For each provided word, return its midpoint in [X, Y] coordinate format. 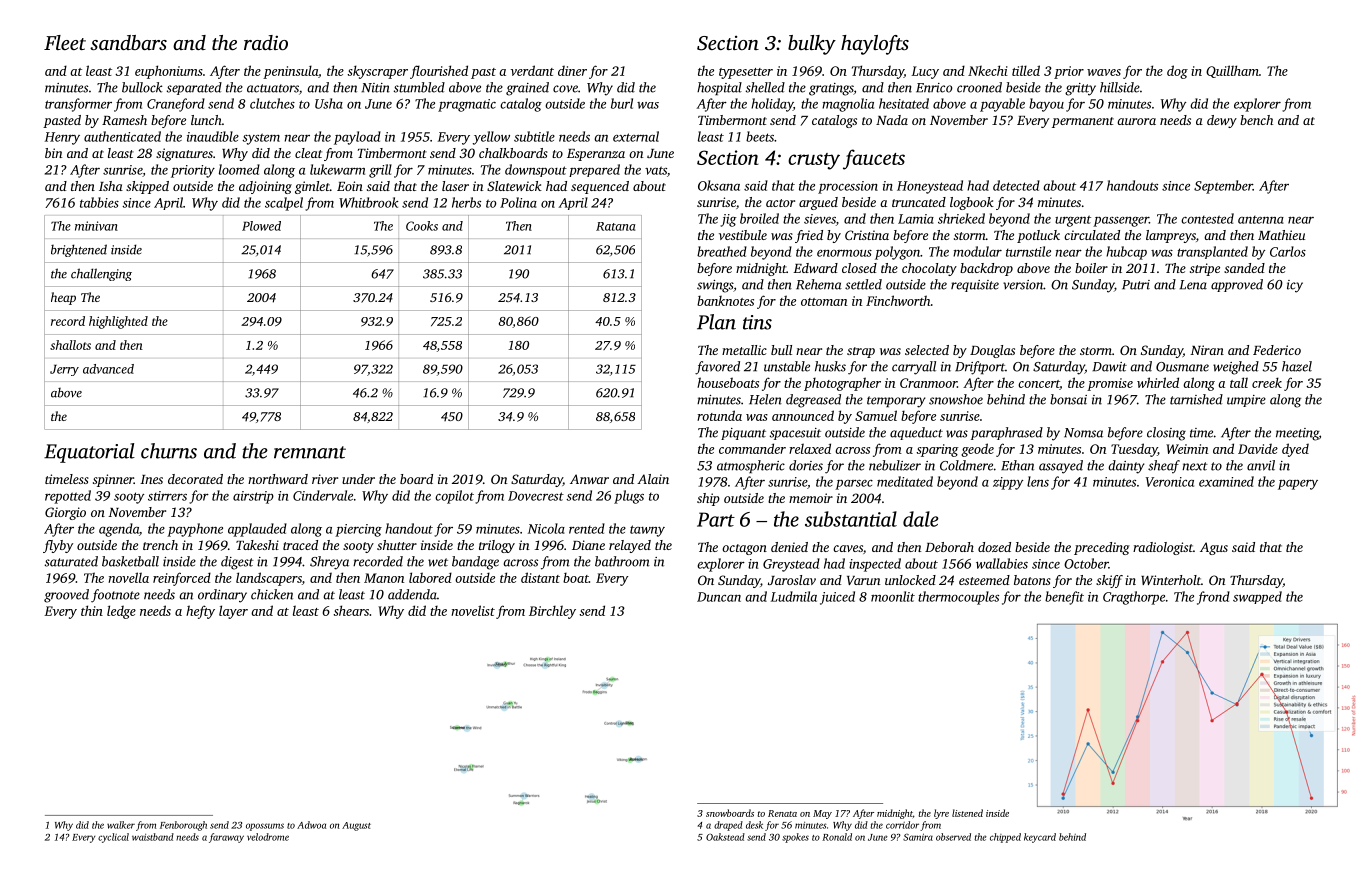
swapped [1257, 597]
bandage [475, 563]
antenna [1261, 220]
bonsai [1068, 399]
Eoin [350, 186]
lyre [941, 814]
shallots [70, 345]
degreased [813, 401]
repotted [68, 497]
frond [1213, 598]
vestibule [743, 235]
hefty [200, 612]
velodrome [268, 837]
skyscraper [377, 72]
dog [1177, 72]
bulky [812, 45]
